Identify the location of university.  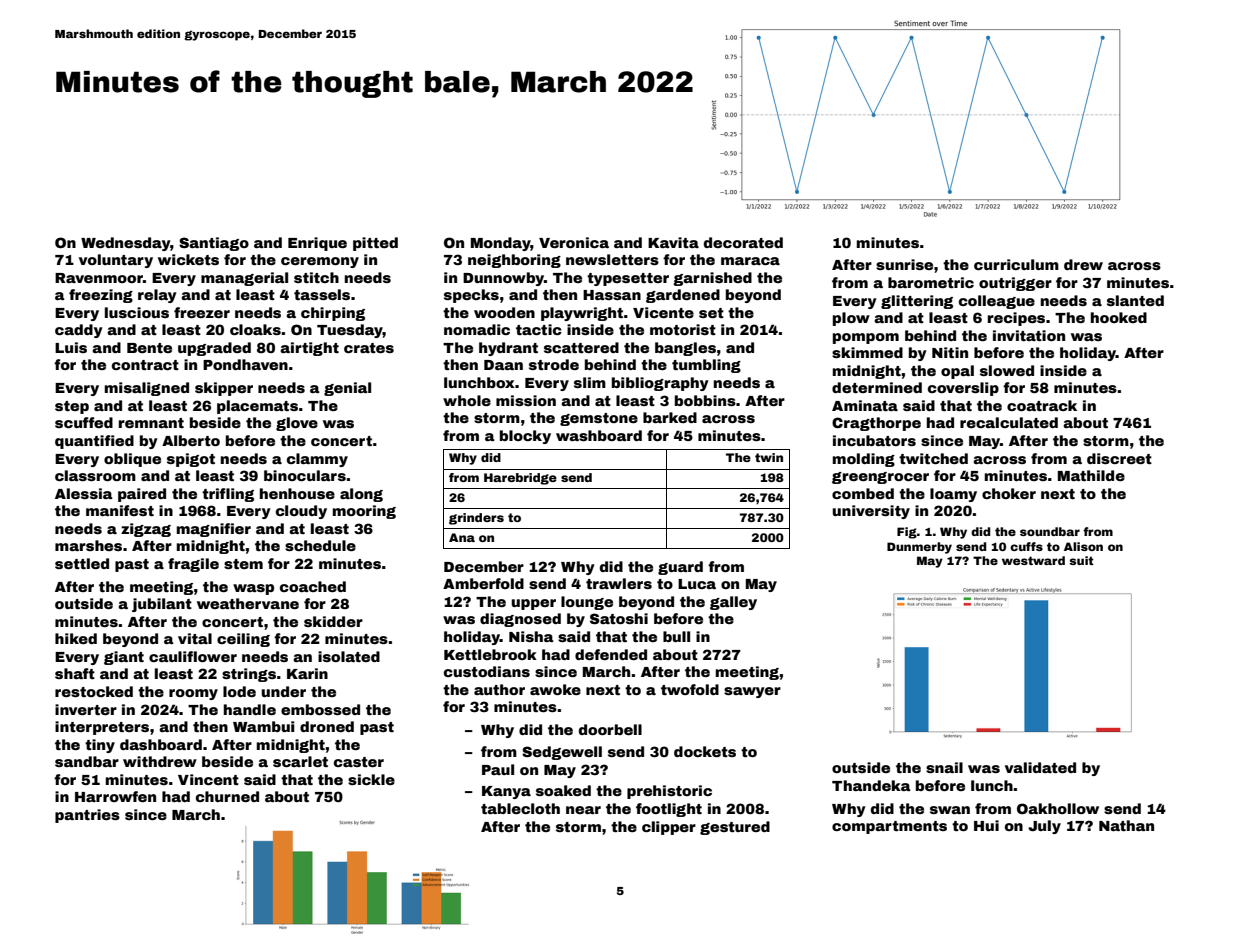
(871, 512).
